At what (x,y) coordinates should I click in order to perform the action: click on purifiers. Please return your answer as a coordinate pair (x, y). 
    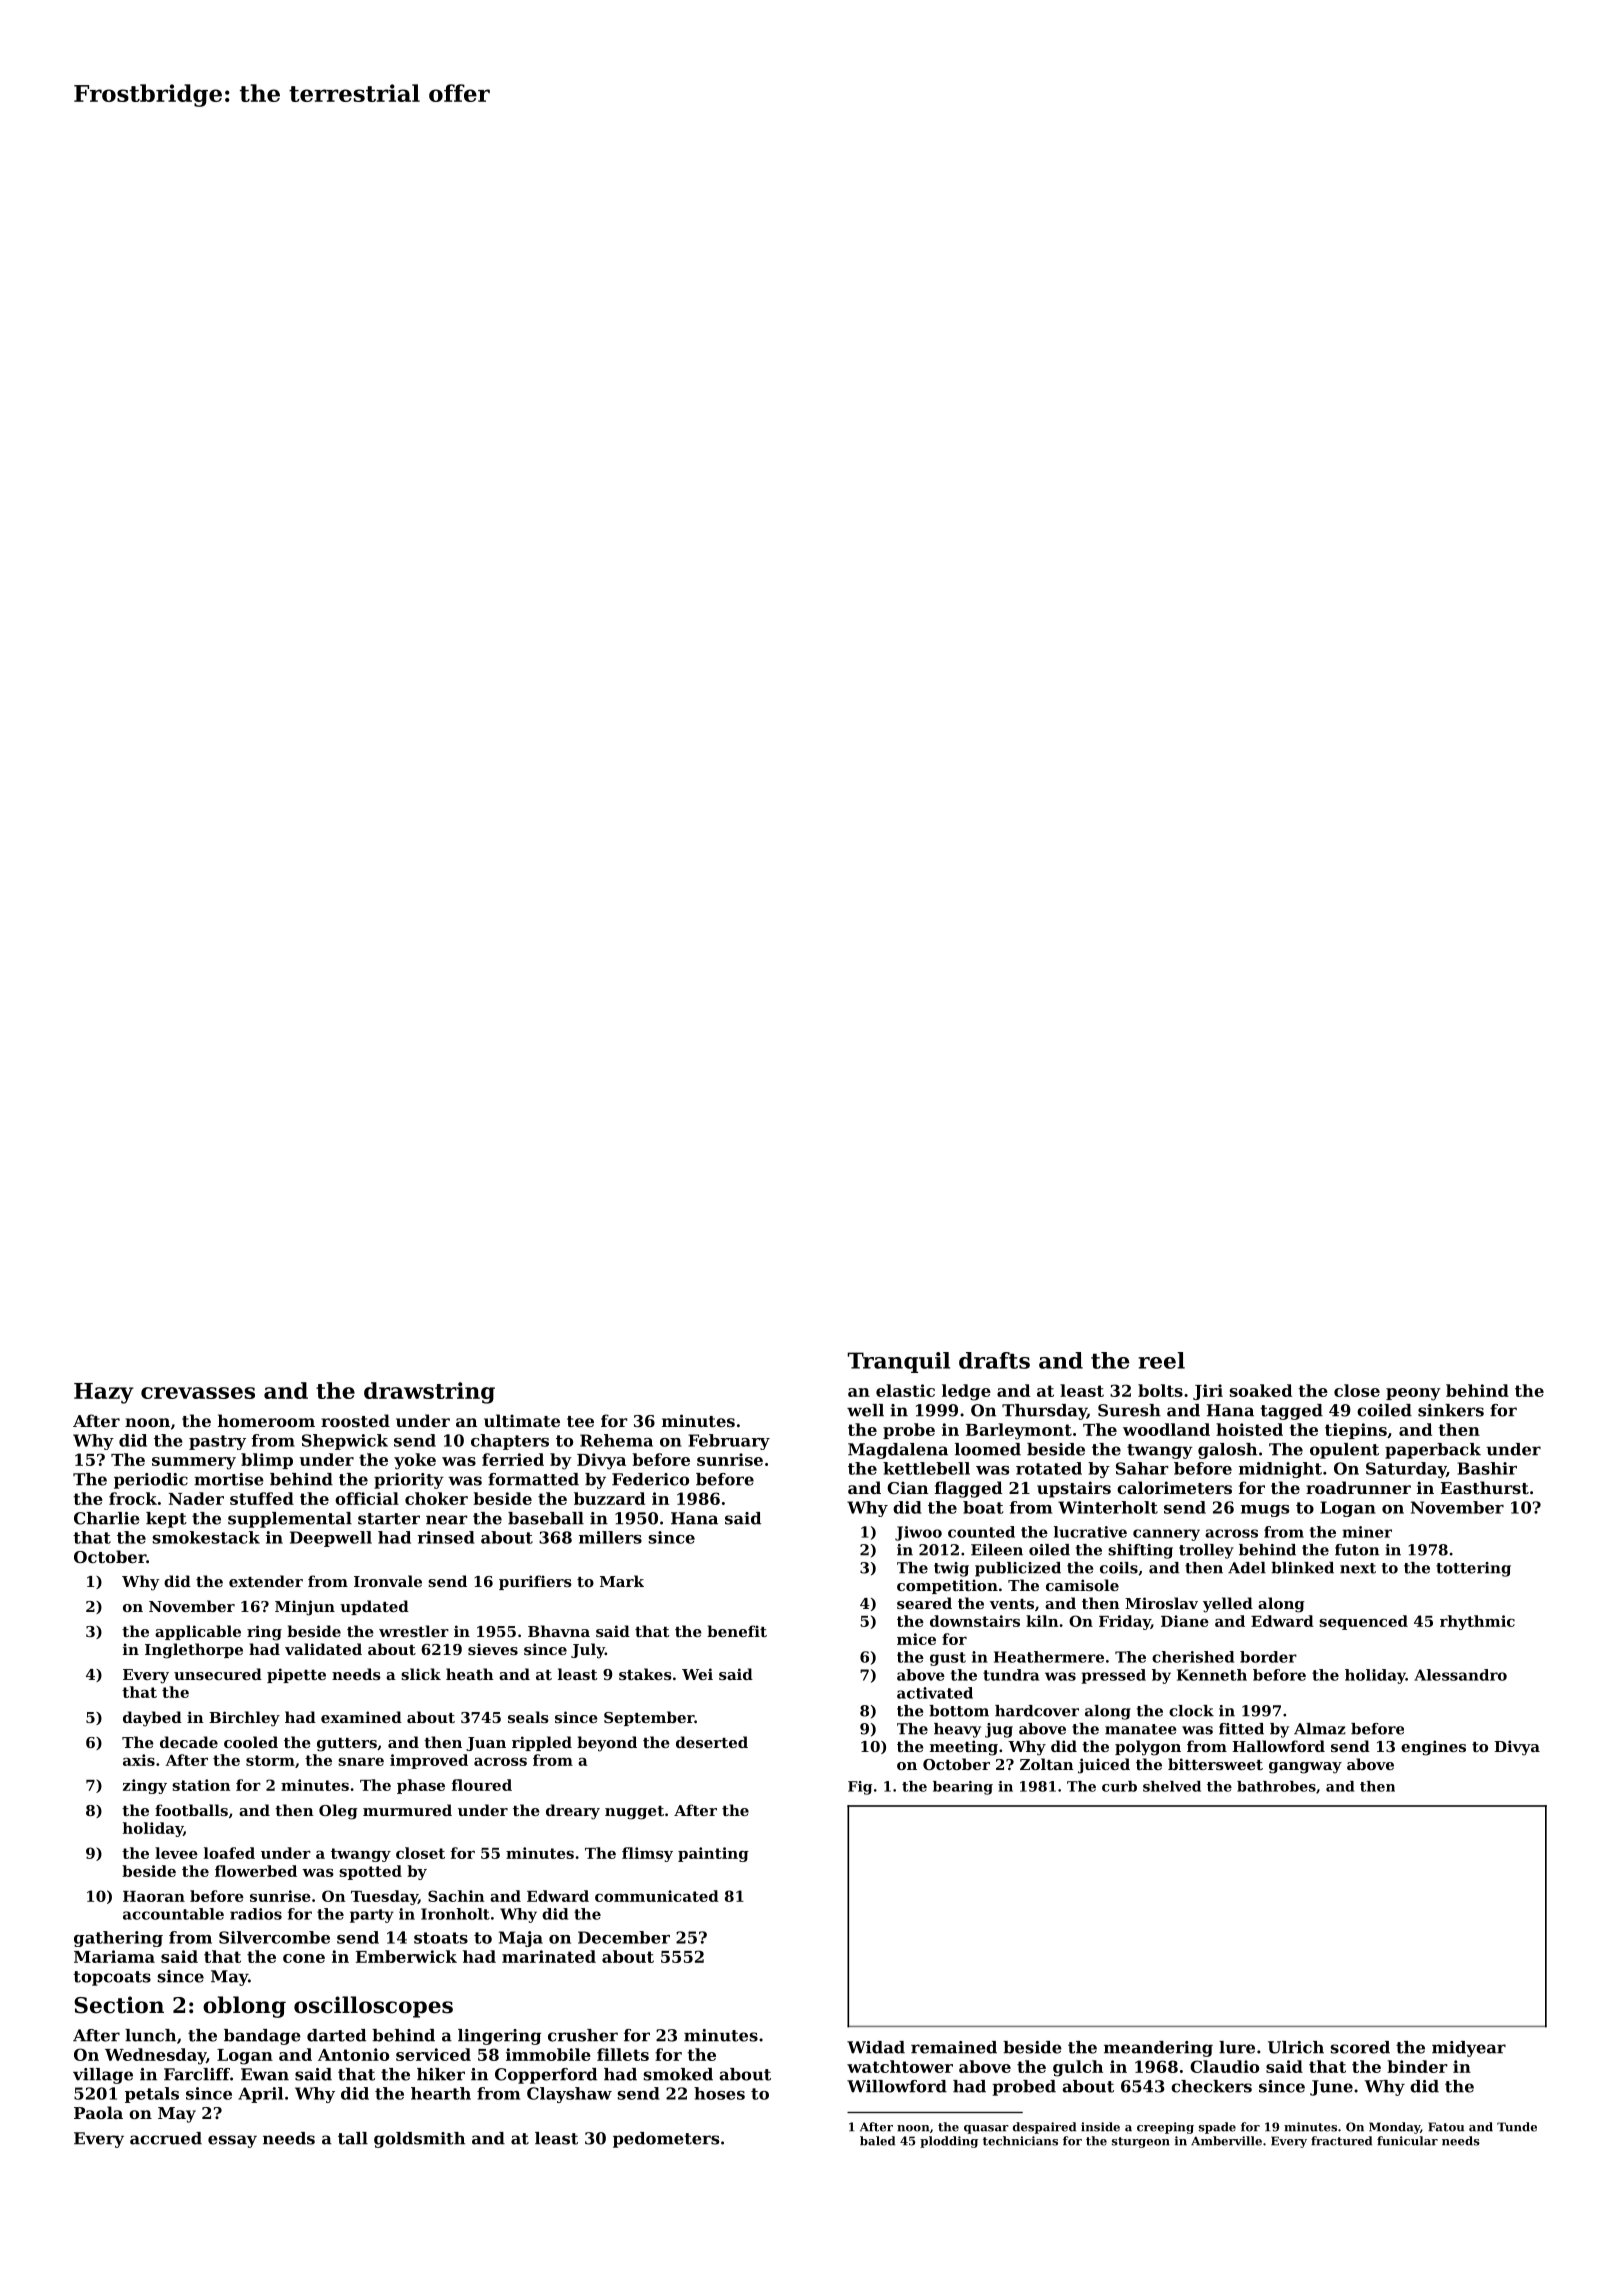
    Looking at the image, I should click on (535, 1582).
